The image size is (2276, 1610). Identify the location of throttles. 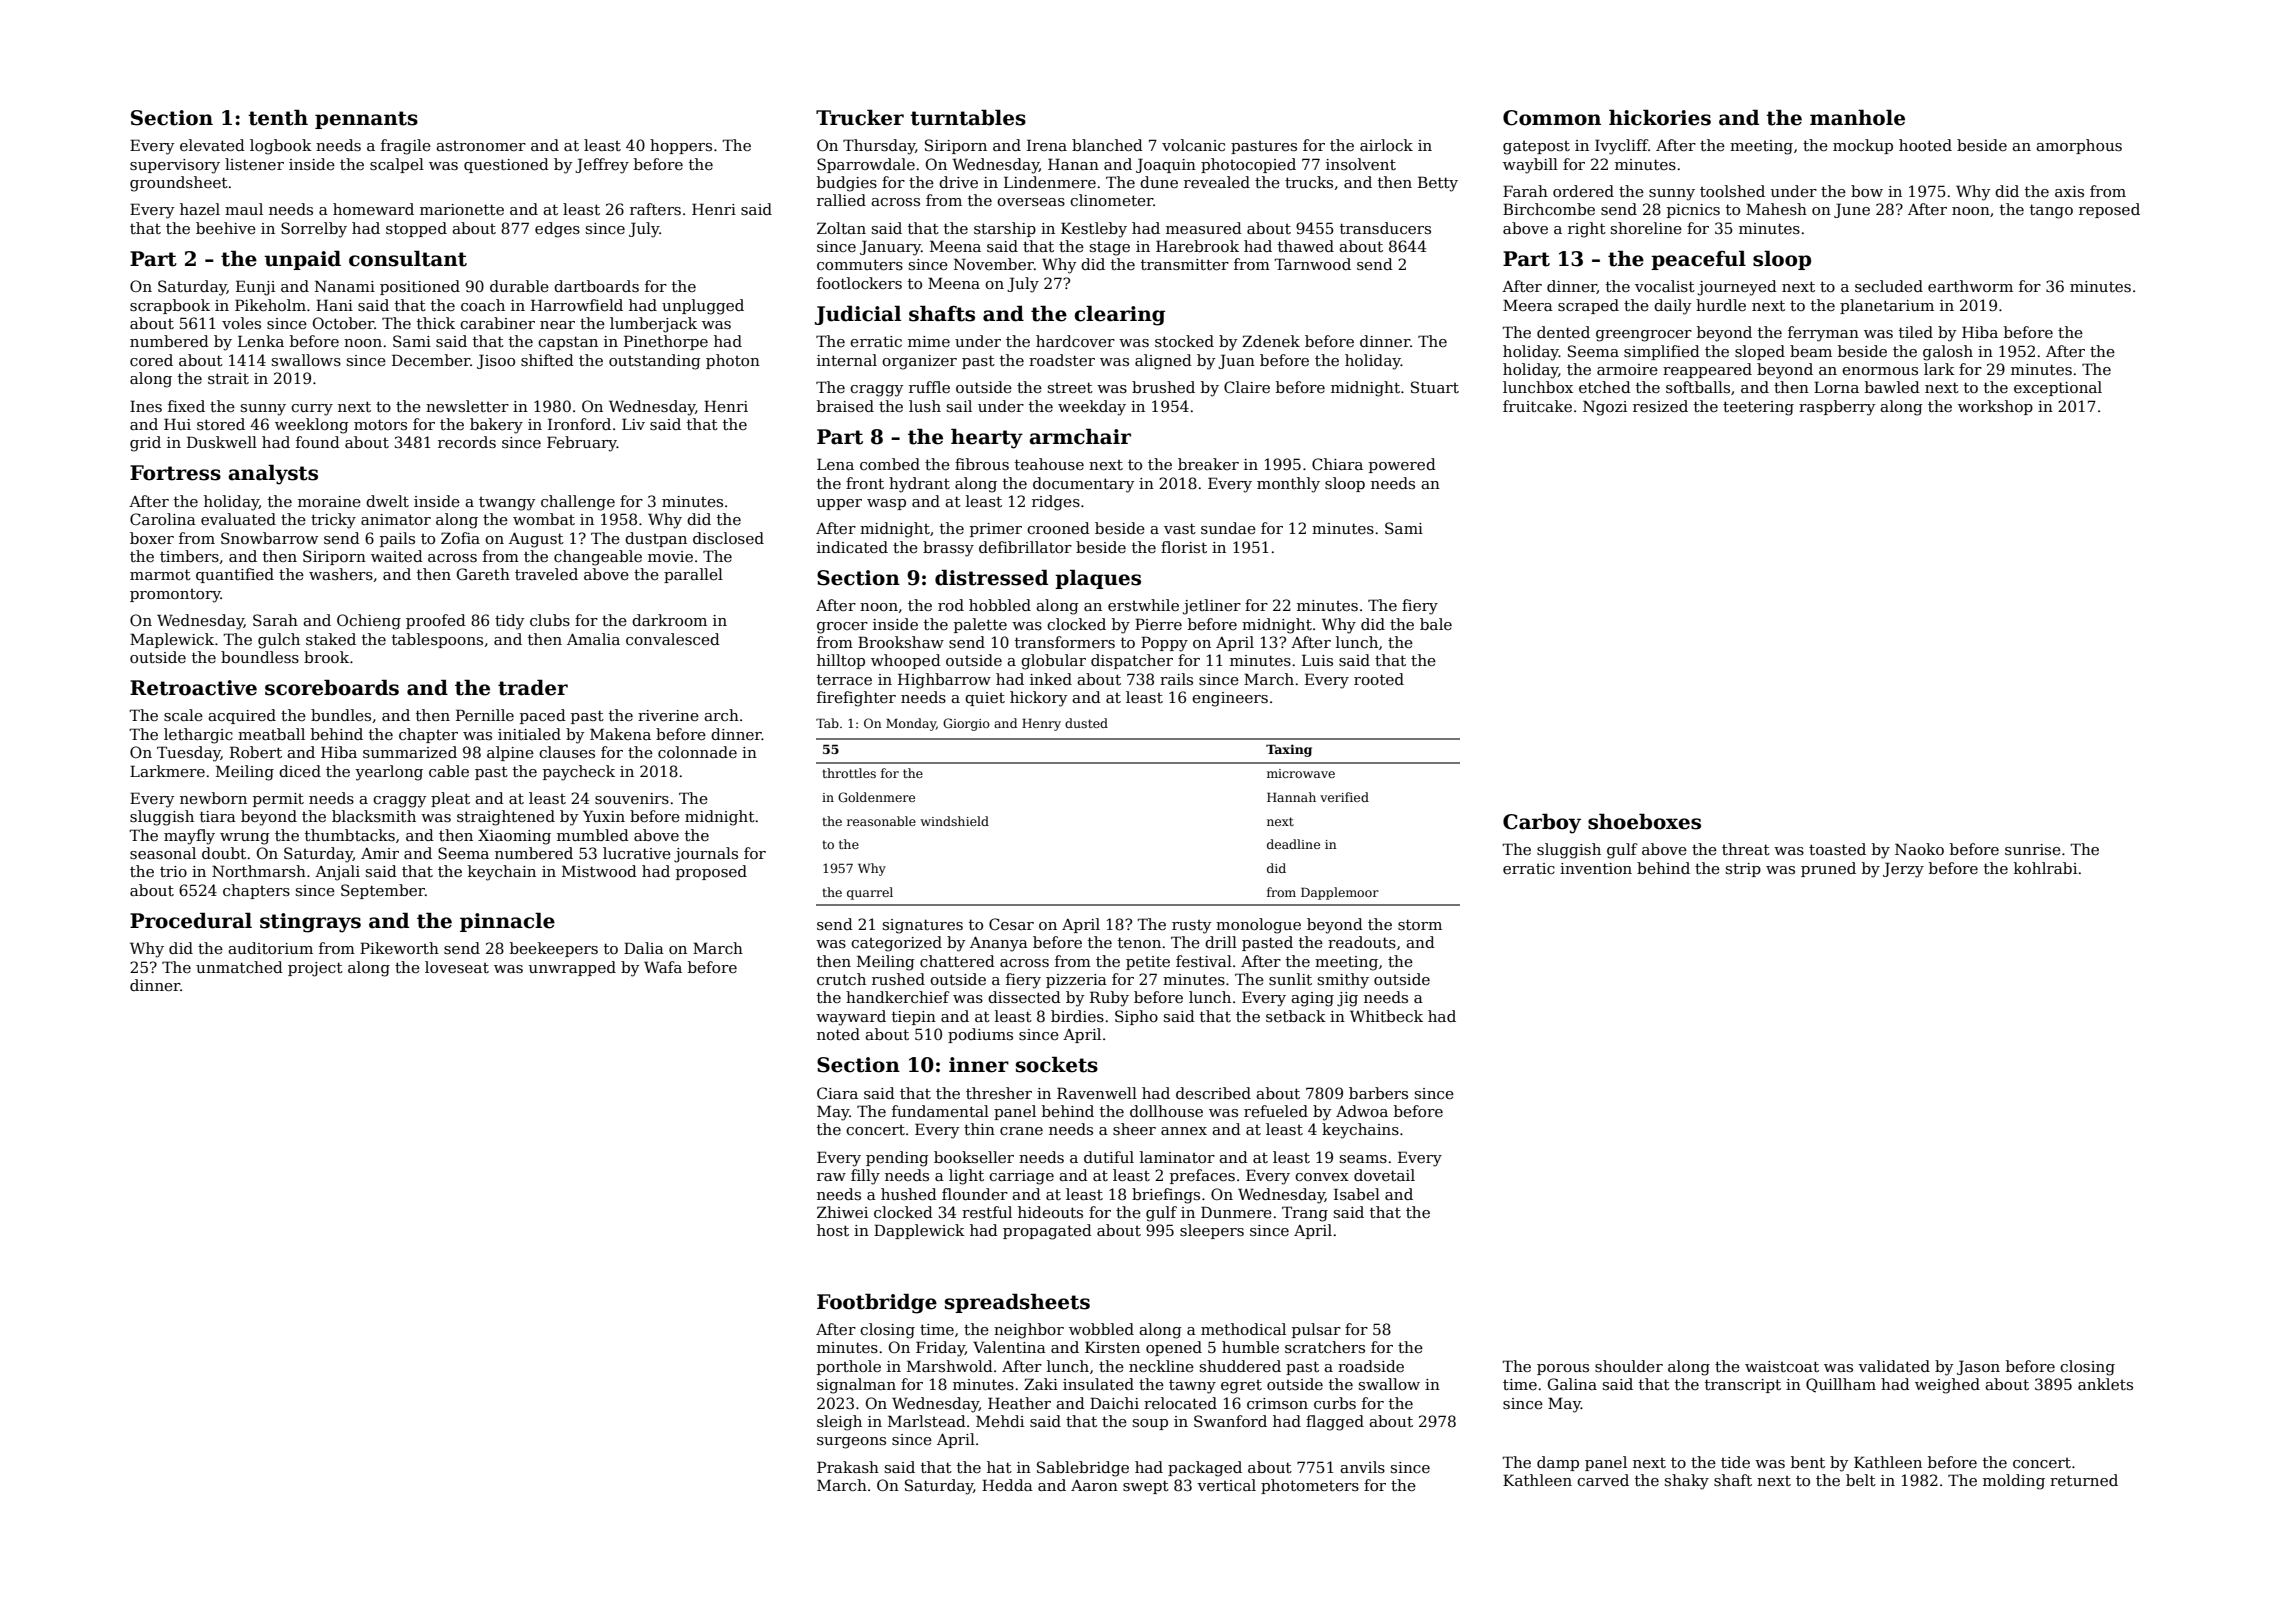
(849, 773).
